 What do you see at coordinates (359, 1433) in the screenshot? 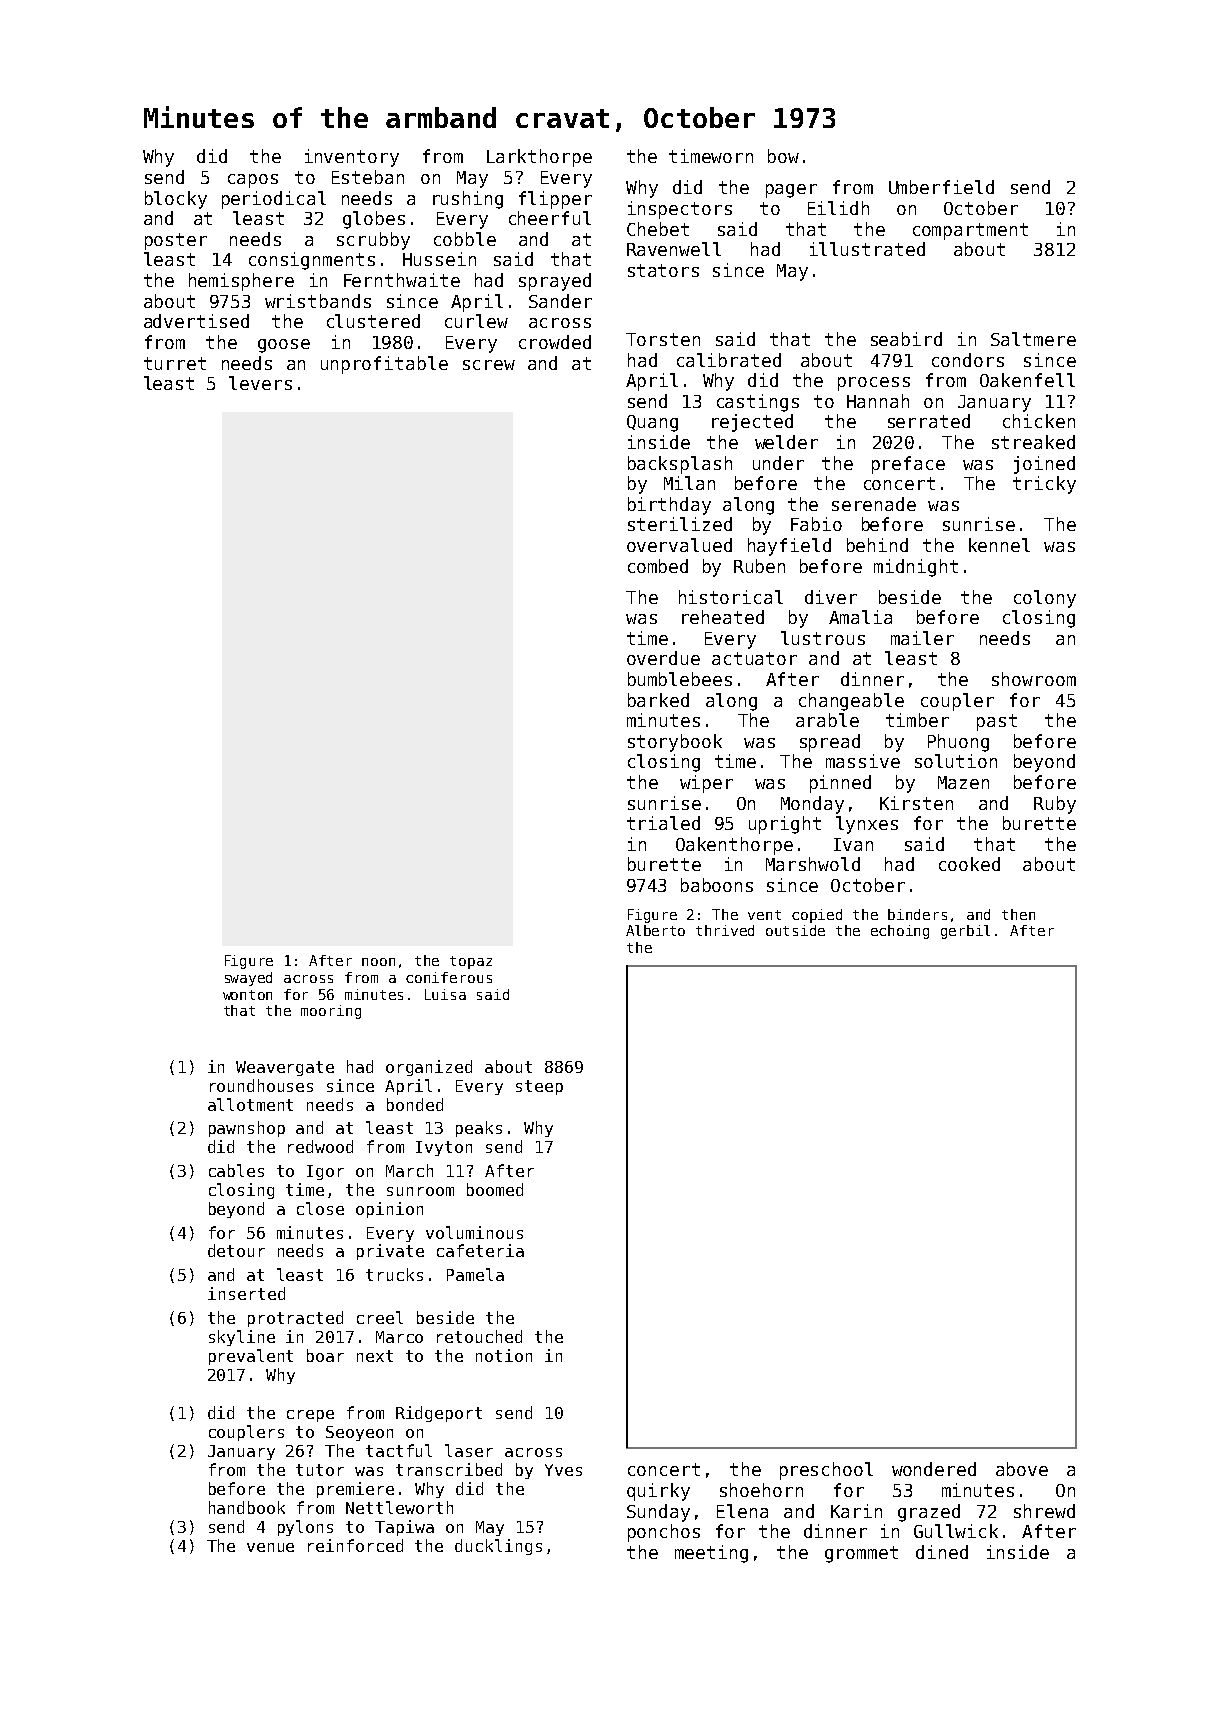
I see `Seoyeon` at bounding box center [359, 1433].
